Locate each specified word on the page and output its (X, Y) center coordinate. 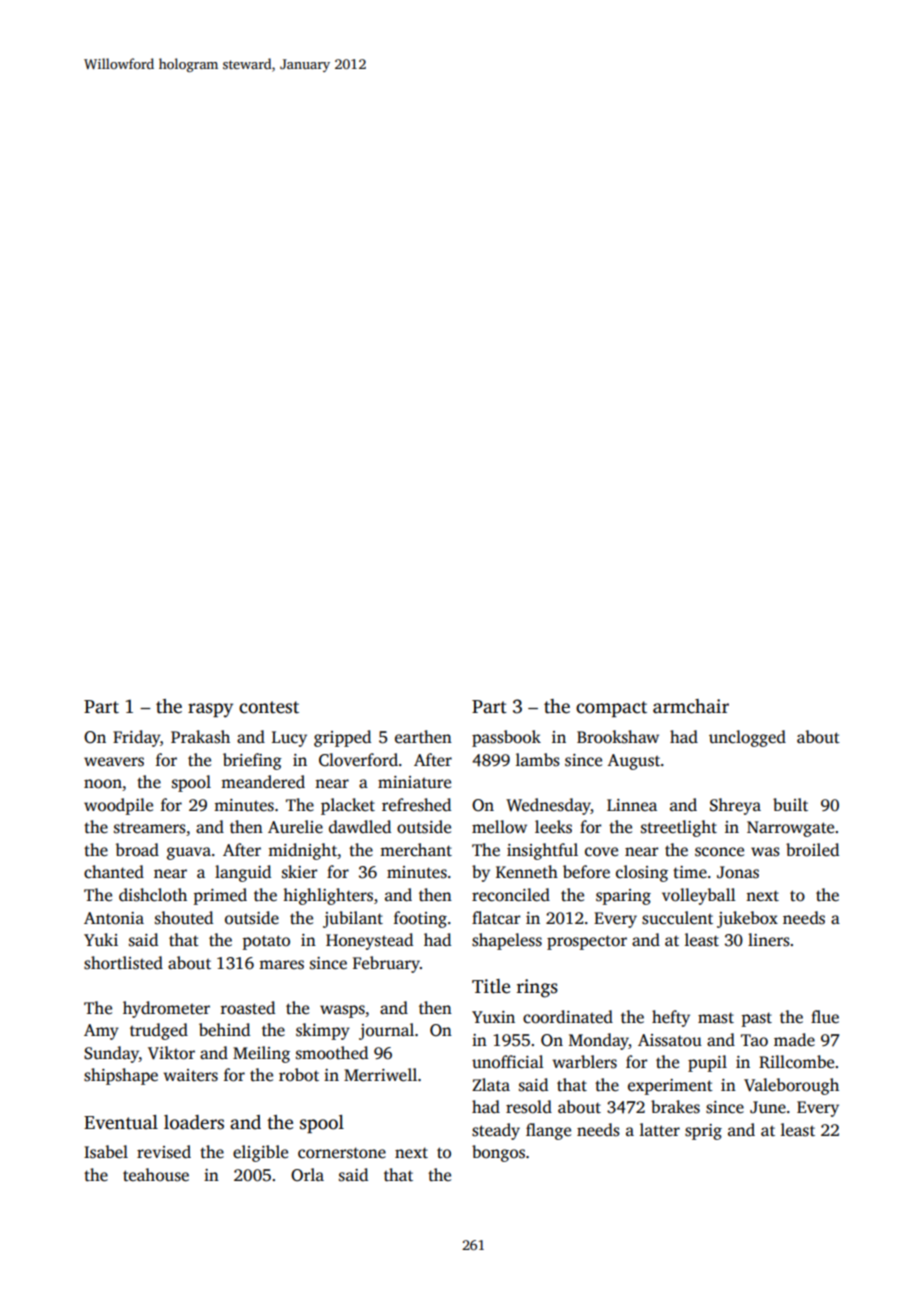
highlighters (328, 896)
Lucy (289, 739)
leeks (553, 827)
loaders (194, 1122)
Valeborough (791, 1086)
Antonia (114, 918)
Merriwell (380, 1075)
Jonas (738, 872)
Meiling (261, 1054)
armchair (691, 706)
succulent (677, 918)
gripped (342, 738)
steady (496, 1131)
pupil (707, 1063)
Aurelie (295, 827)
